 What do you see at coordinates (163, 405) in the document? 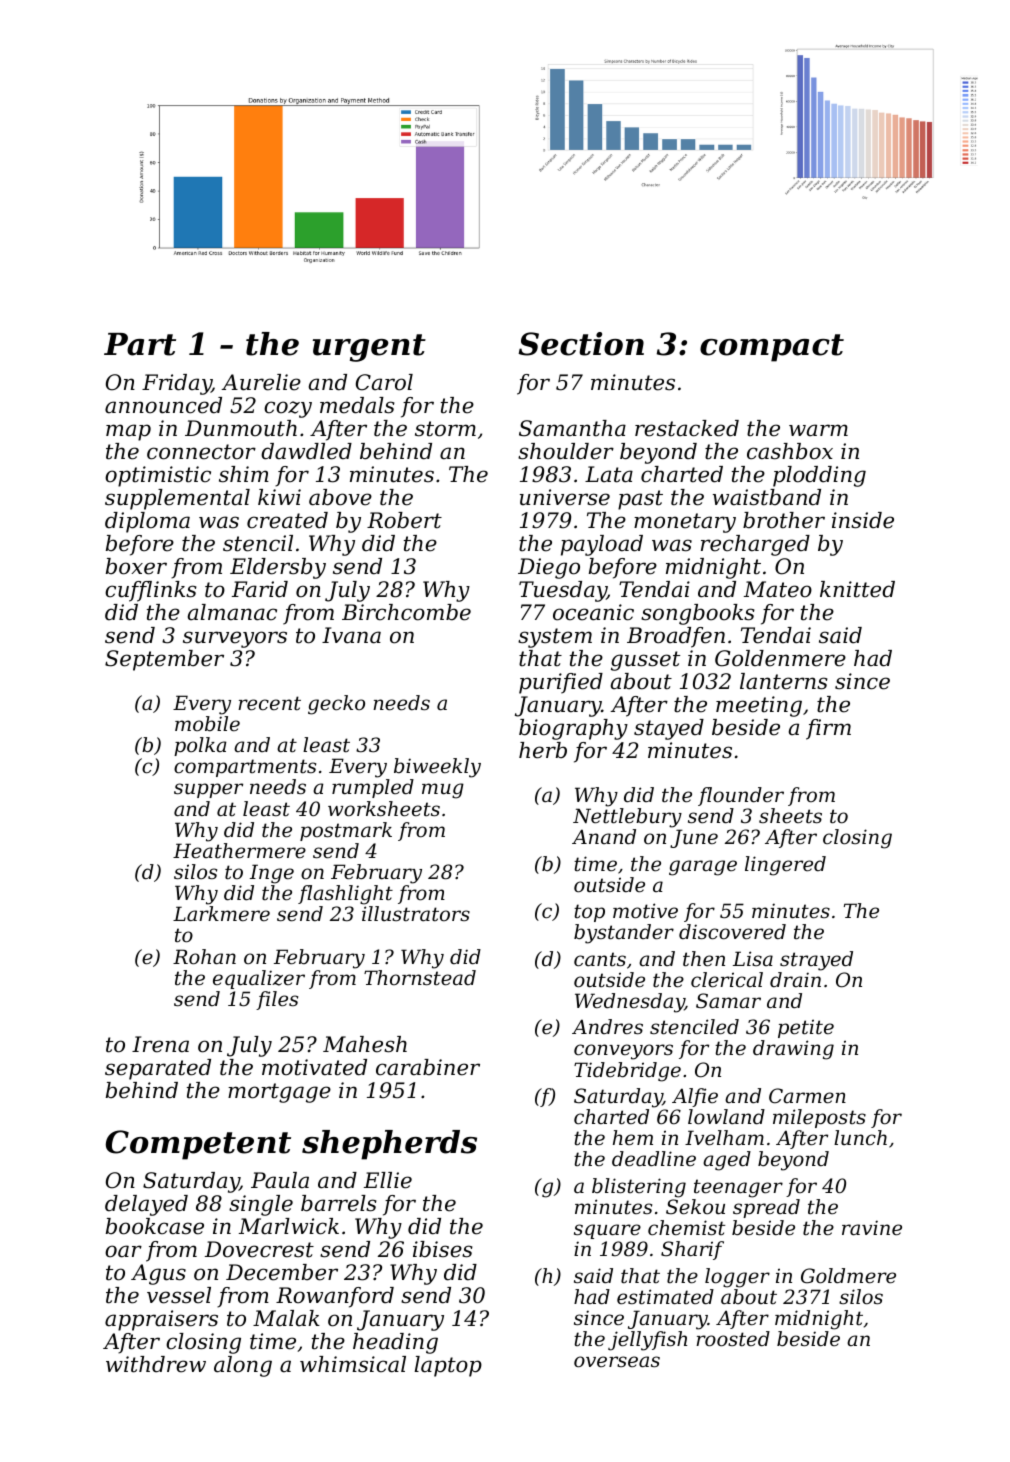
I see `announced` at bounding box center [163, 405].
